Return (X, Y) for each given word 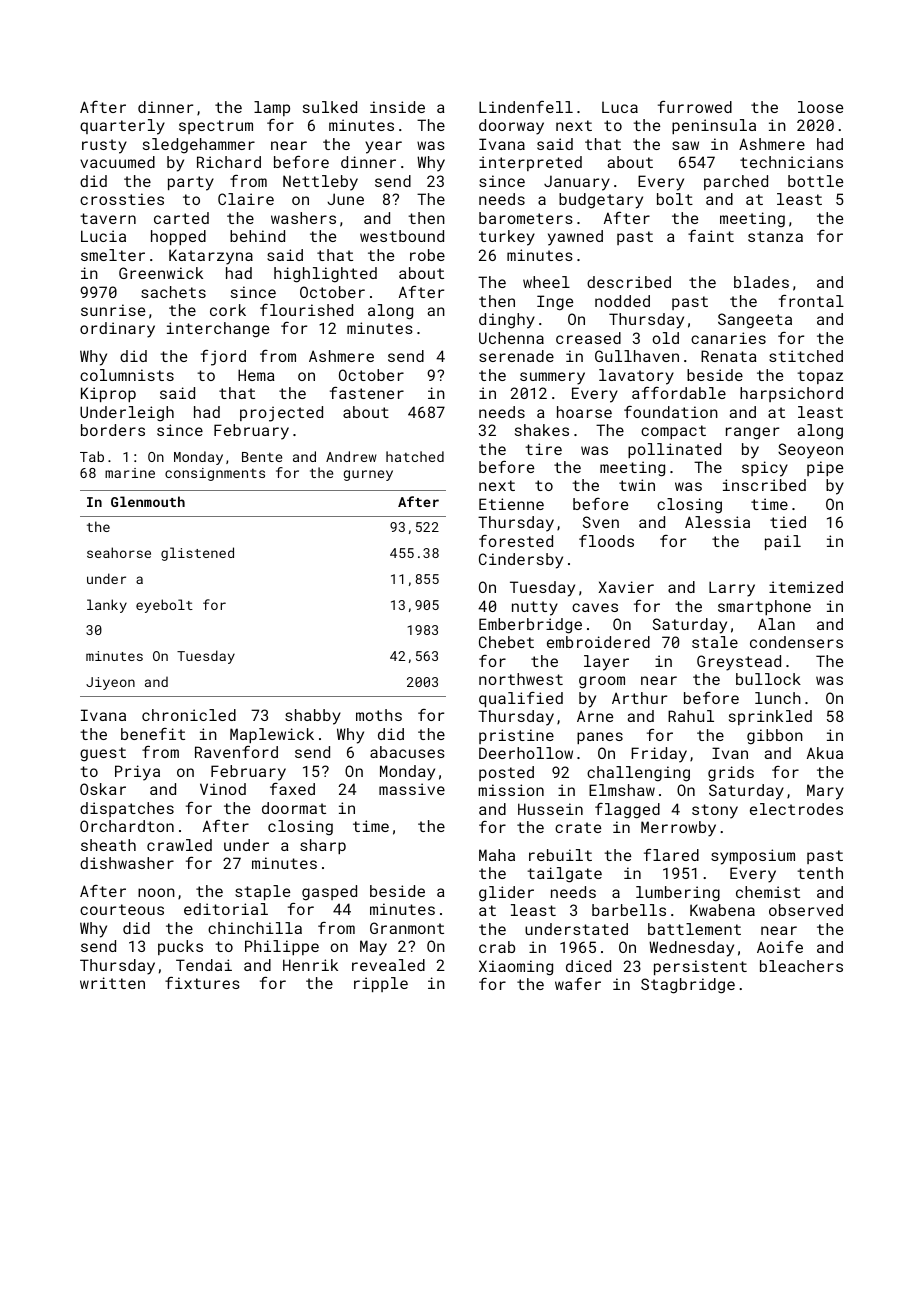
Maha (497, 855)
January (577, 183)
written (112, 983)
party (191, 183)
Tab (92, 456)
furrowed (695, 106)
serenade (516, 356)
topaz (820, 377)
